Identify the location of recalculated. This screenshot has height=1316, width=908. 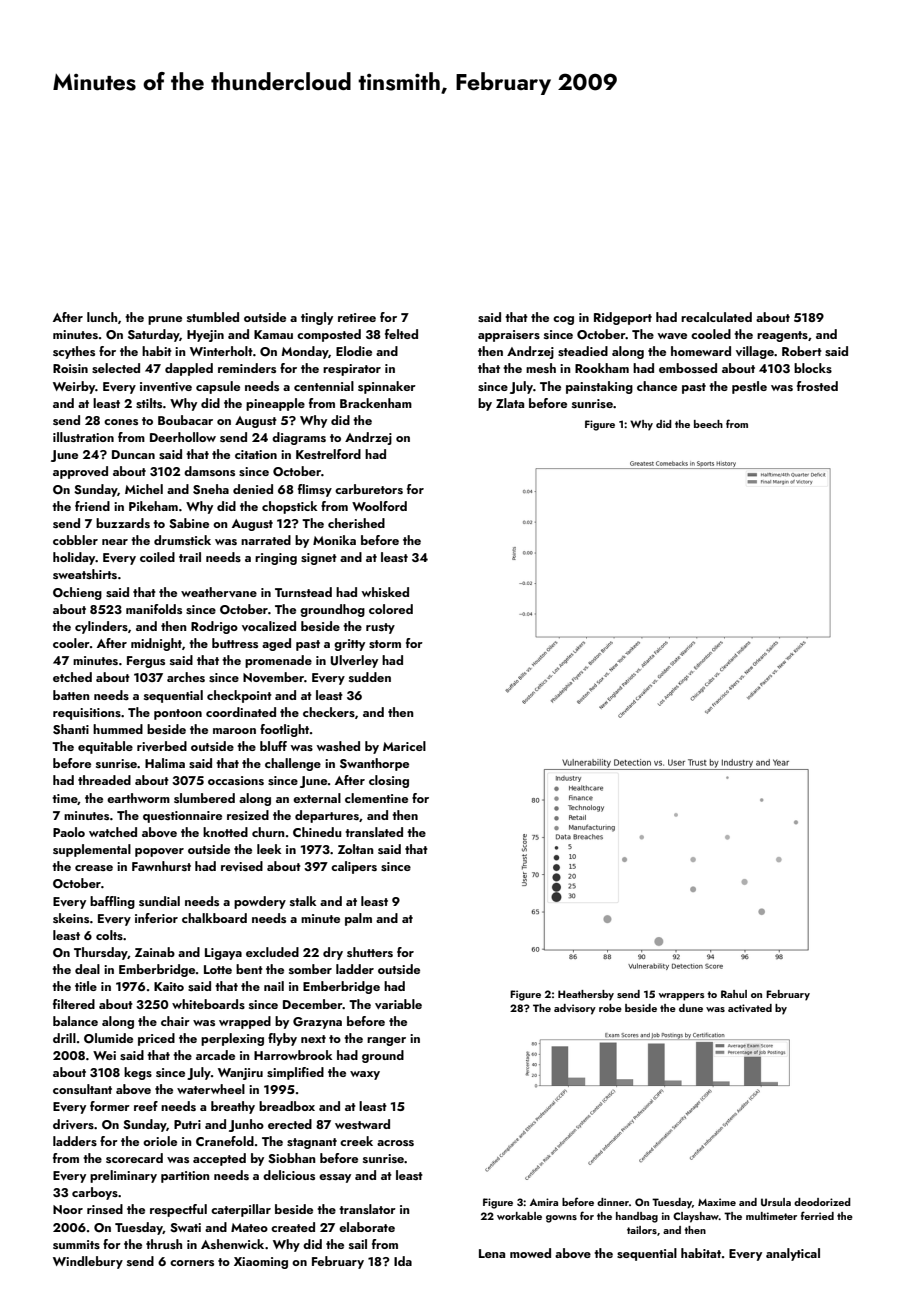
(716, 317).
